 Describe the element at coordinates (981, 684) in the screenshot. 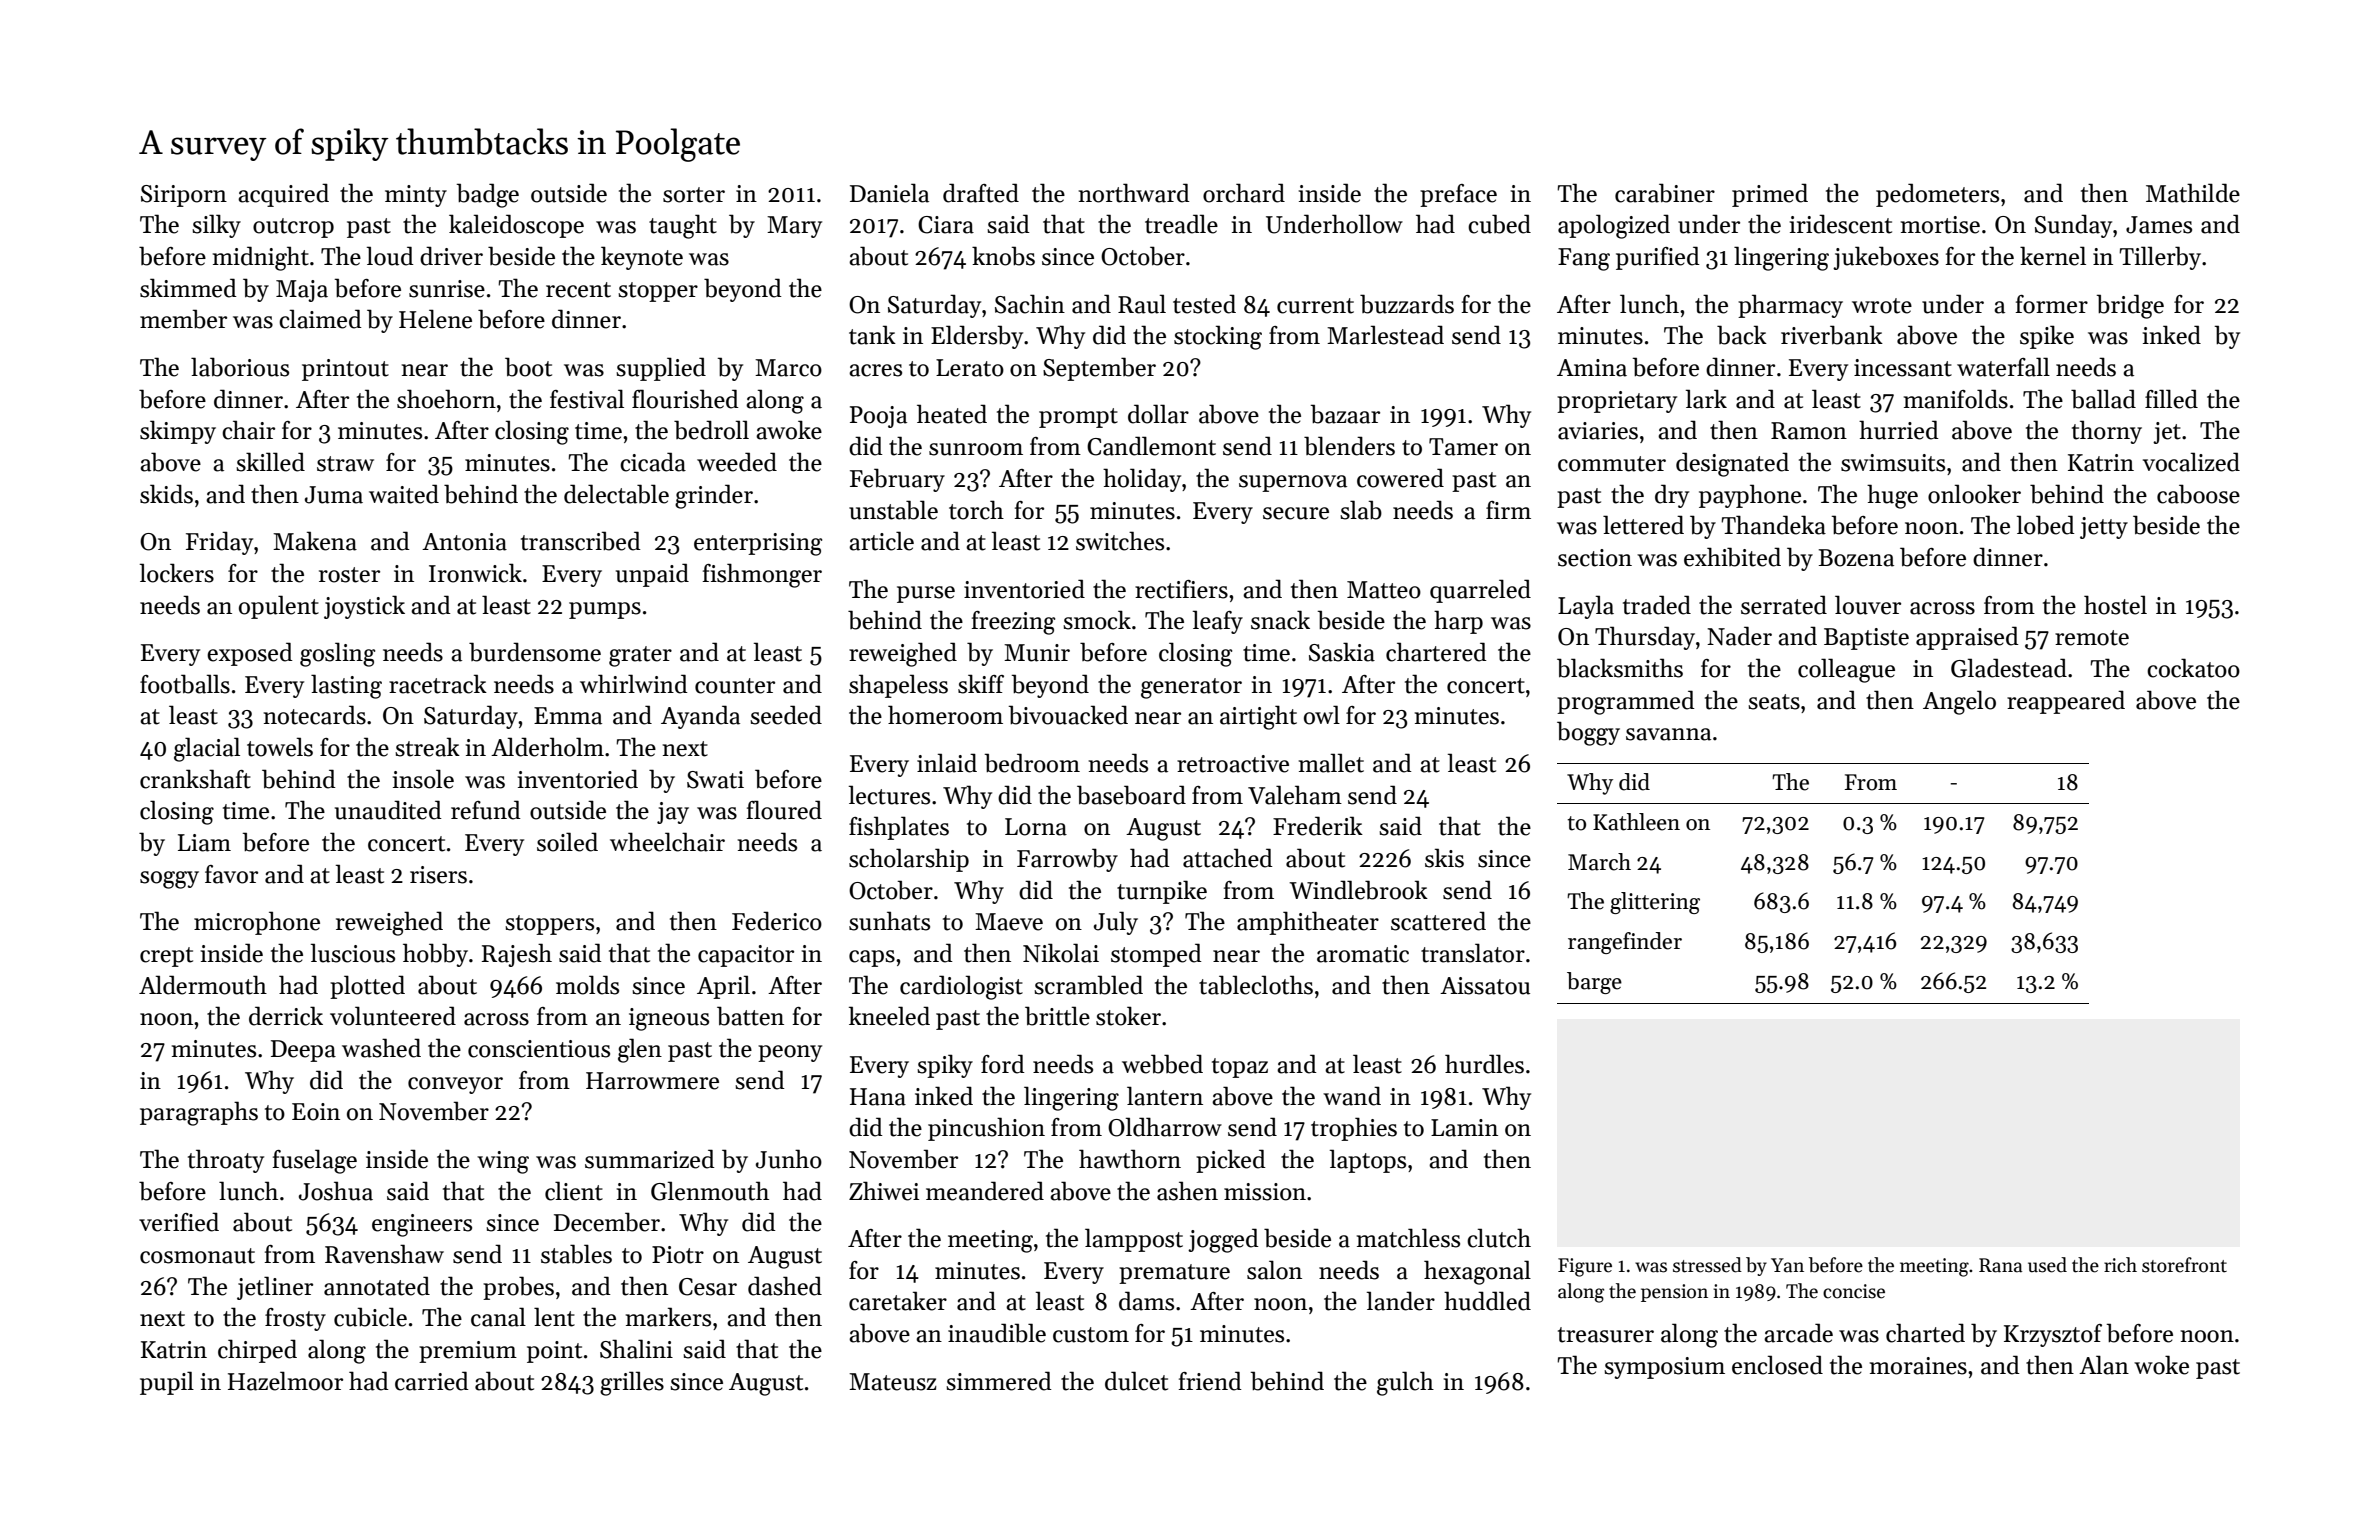

I see `skiff` at that location.
